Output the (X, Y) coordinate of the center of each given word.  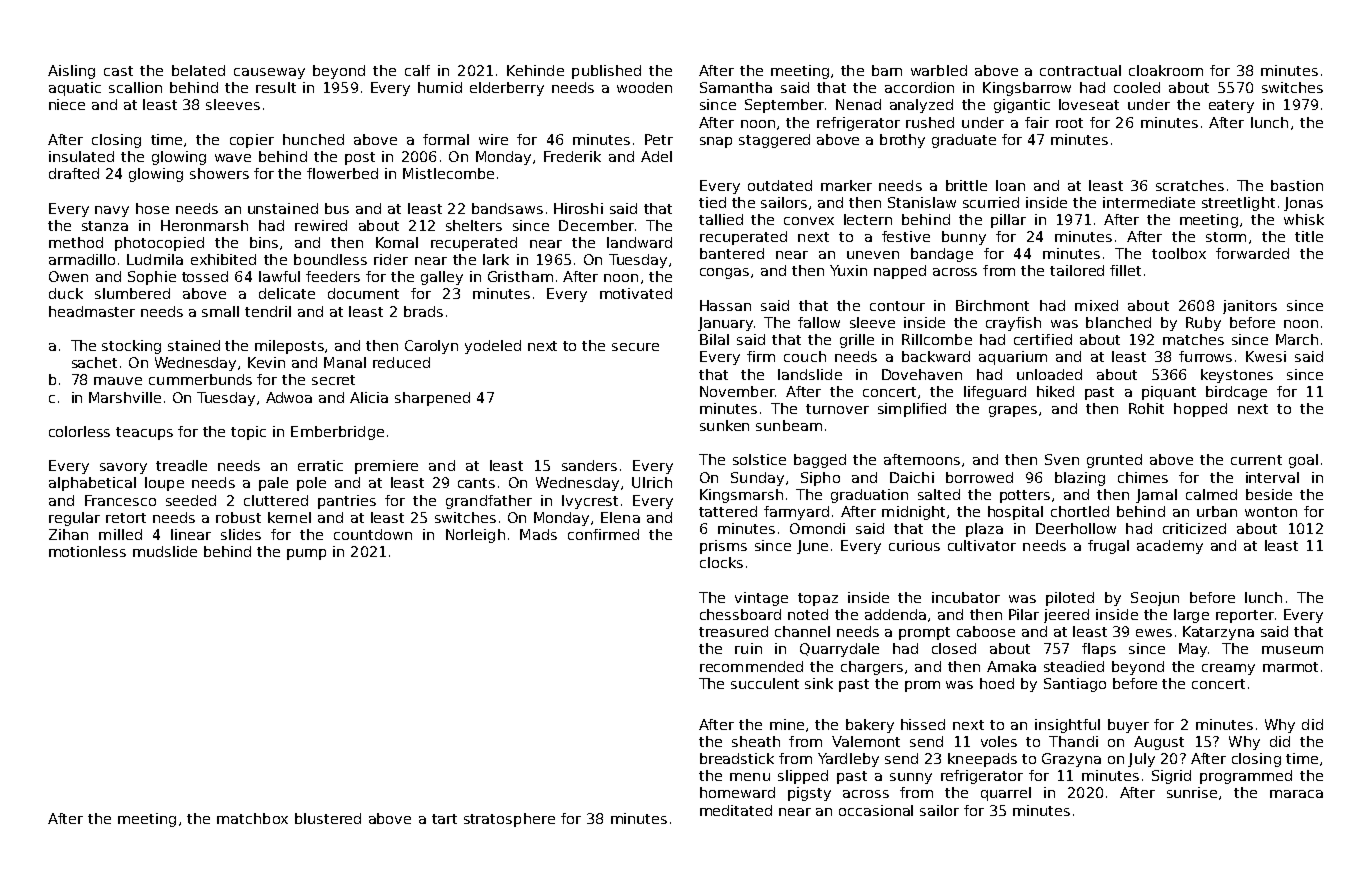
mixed (1096, 305)
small (220, 311)
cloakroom (1166, 70)
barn (887, 70)
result (276, 87)
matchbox (252, 818)
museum (1292, 650)
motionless (87, 551)
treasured (733, 631)
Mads (538, 534)
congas (724, 273)
